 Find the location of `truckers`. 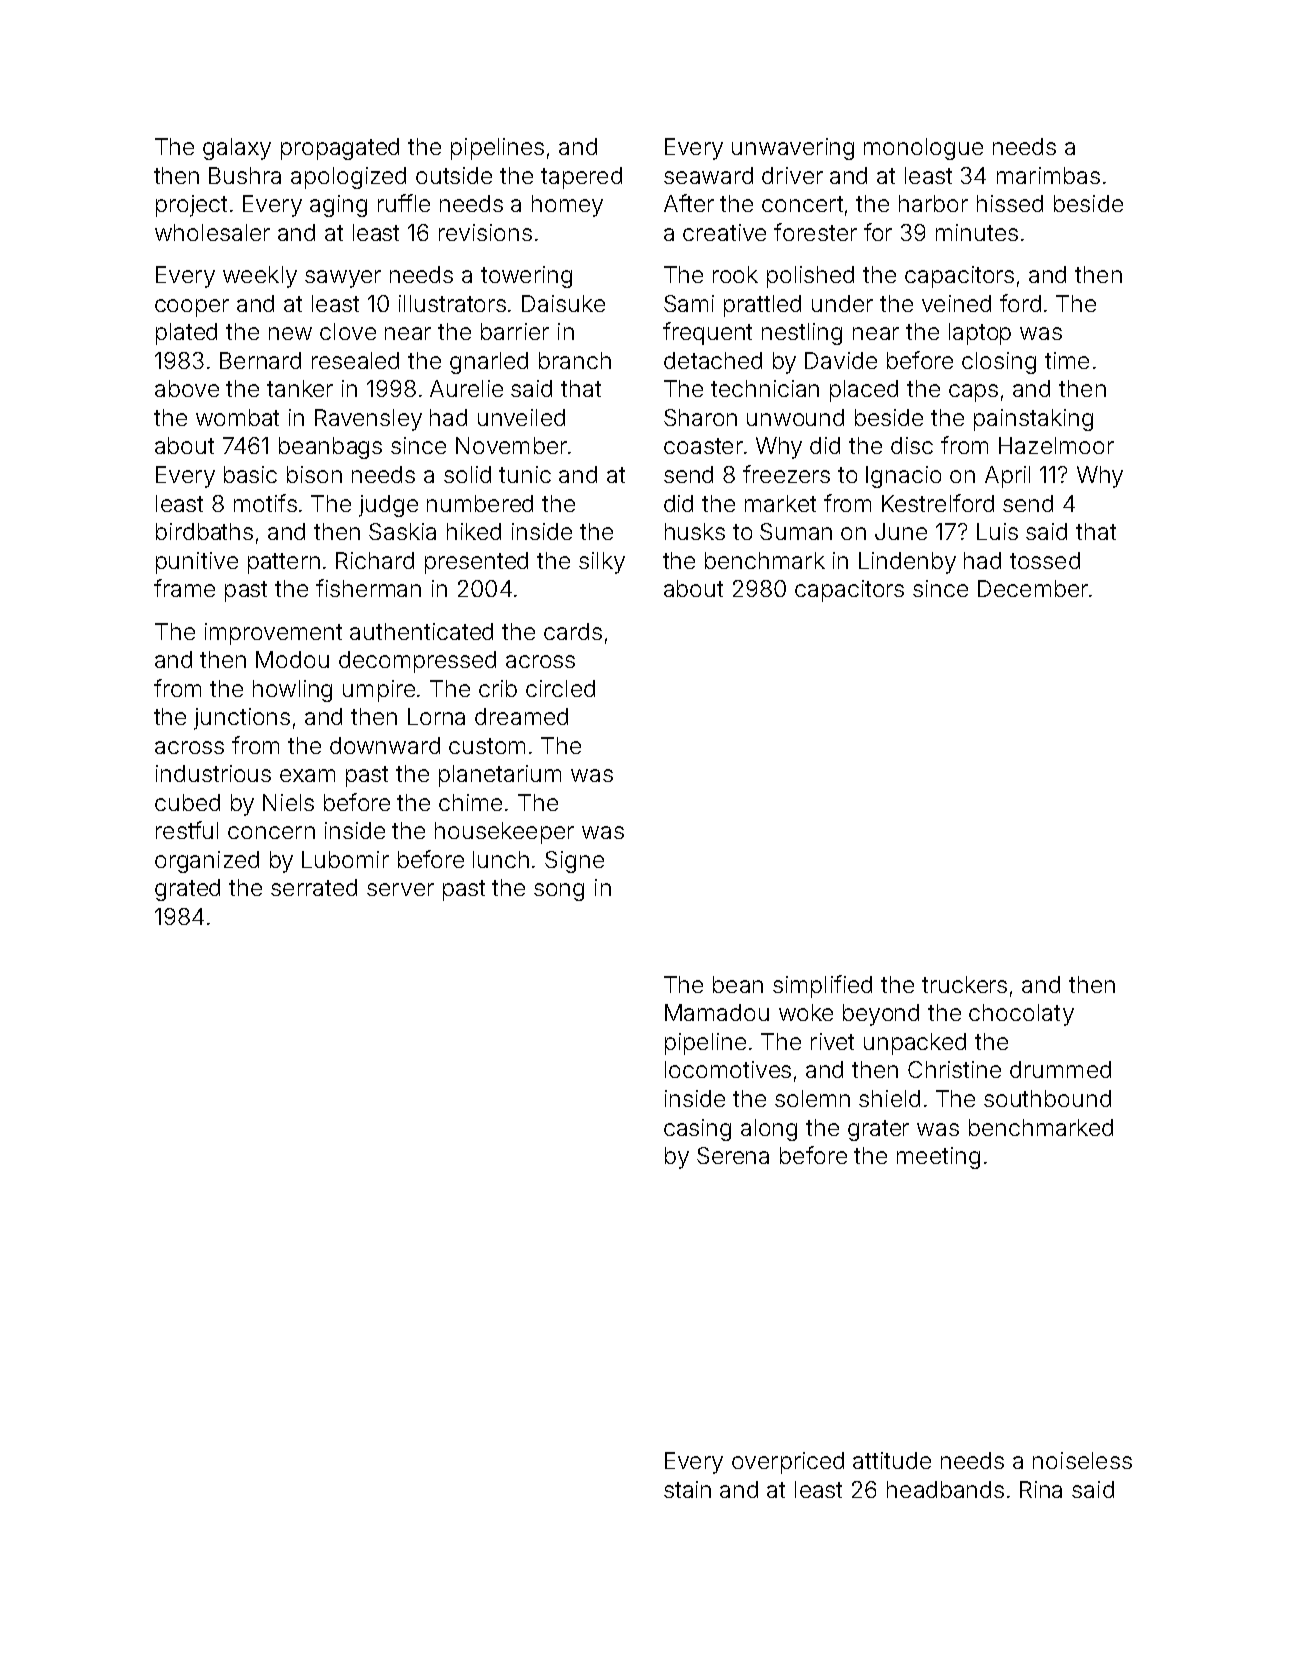

truckers is located at coordinates (964, 984).
